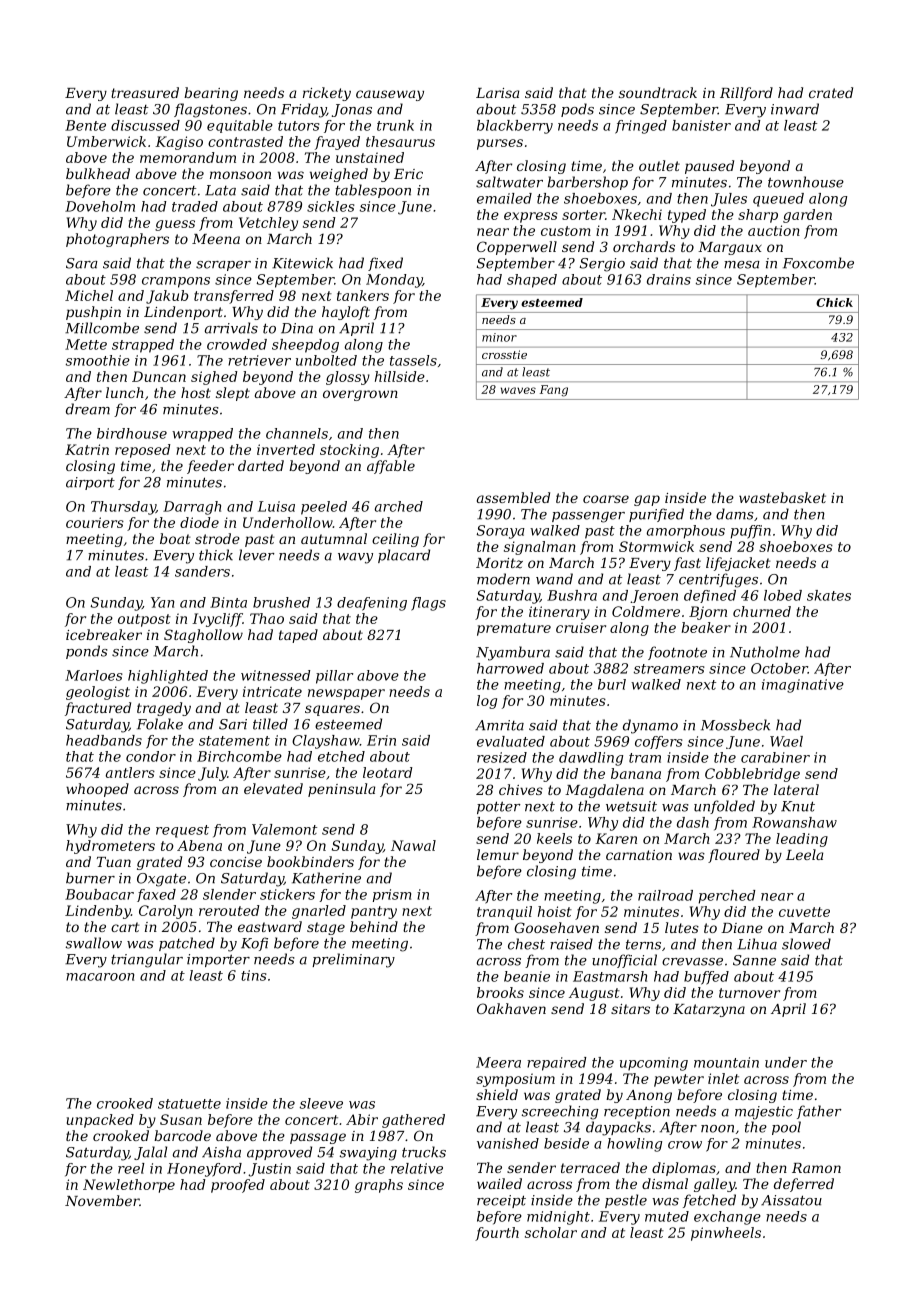  What do you see at coordinates (795, 109) in the document?
I see `inward` at bounding box center [795, 109].
